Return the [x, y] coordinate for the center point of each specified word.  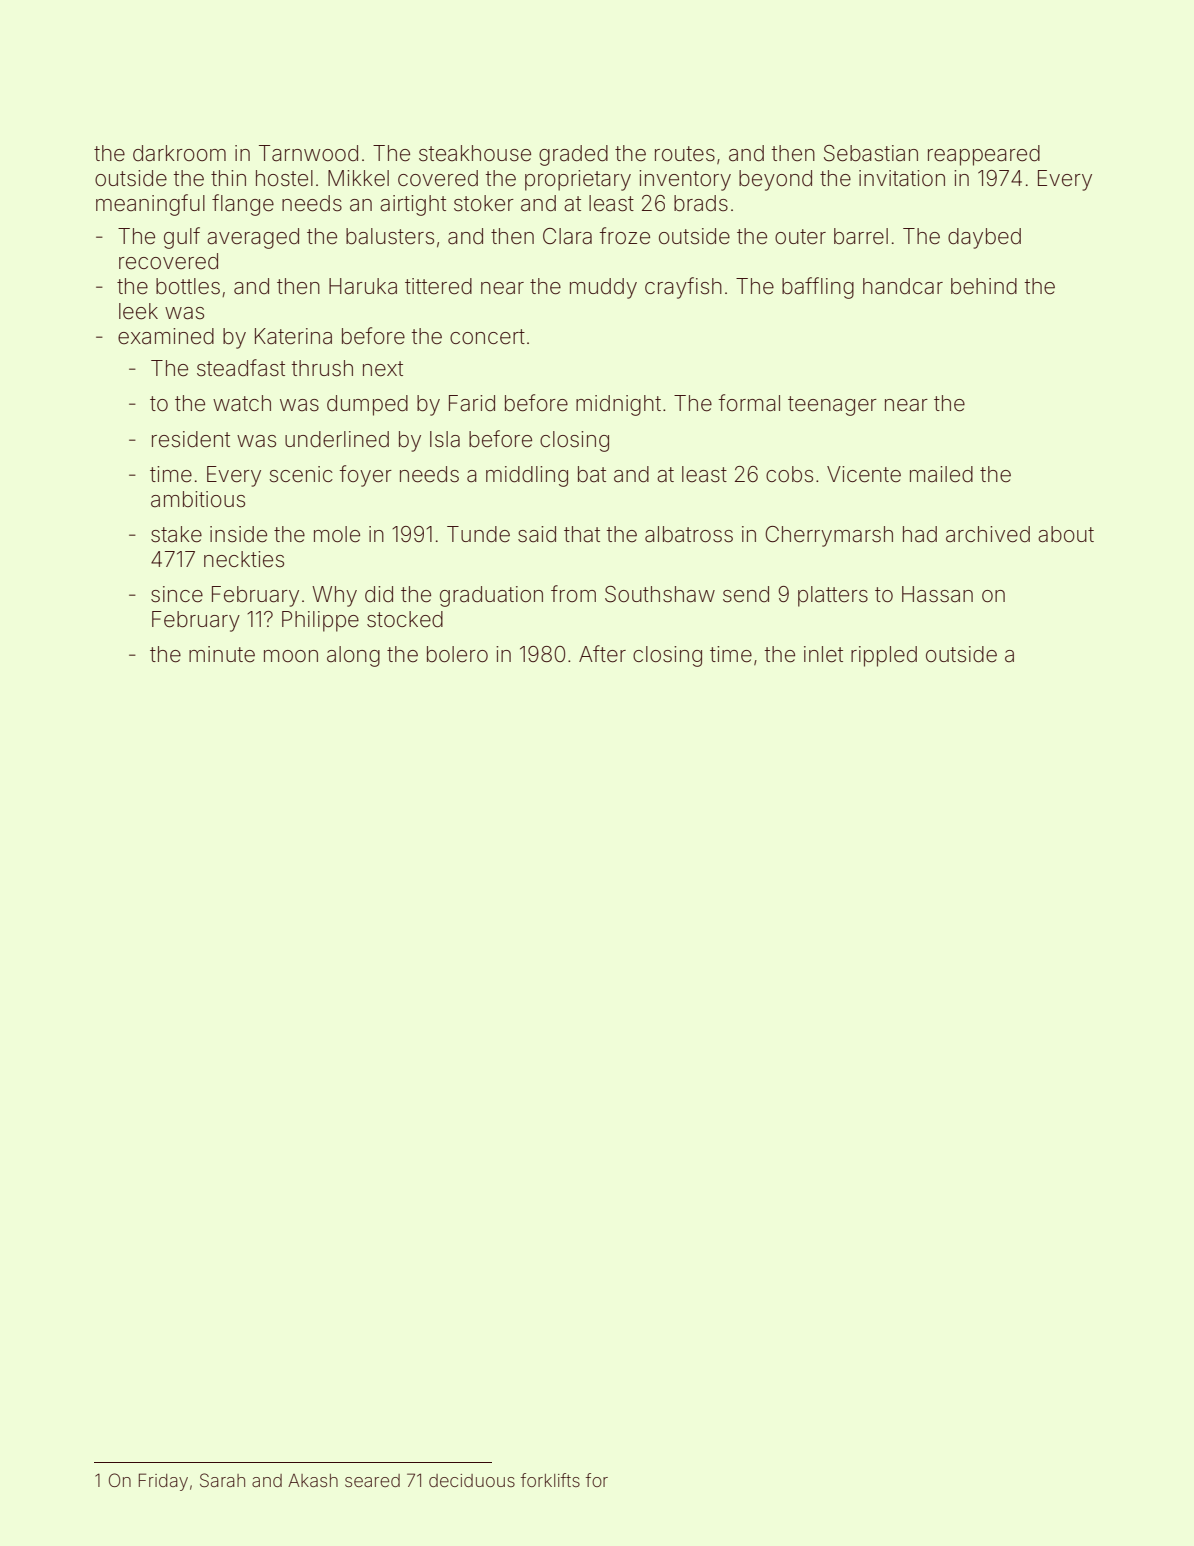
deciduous [472, 1480]
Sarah [222, 1480]
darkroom [179, 153]
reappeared [984, 155]
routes [685, 154]
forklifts [550, 1480]
